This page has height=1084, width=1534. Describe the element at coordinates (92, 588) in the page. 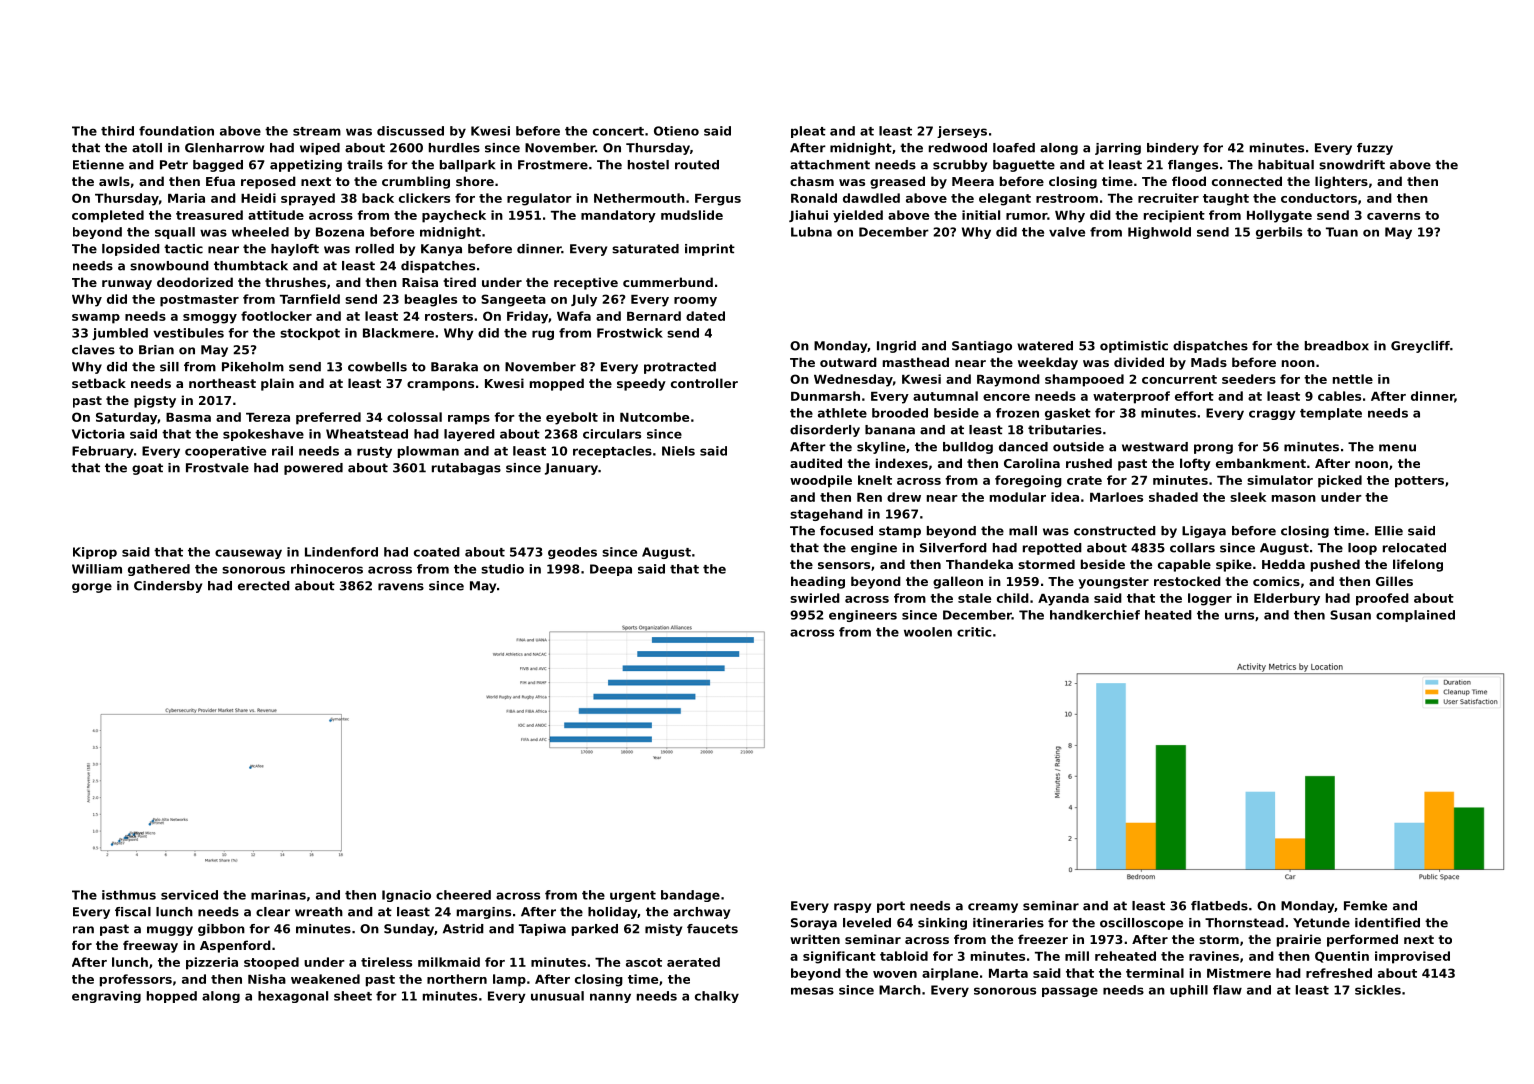

I see `gorge` at that location.
